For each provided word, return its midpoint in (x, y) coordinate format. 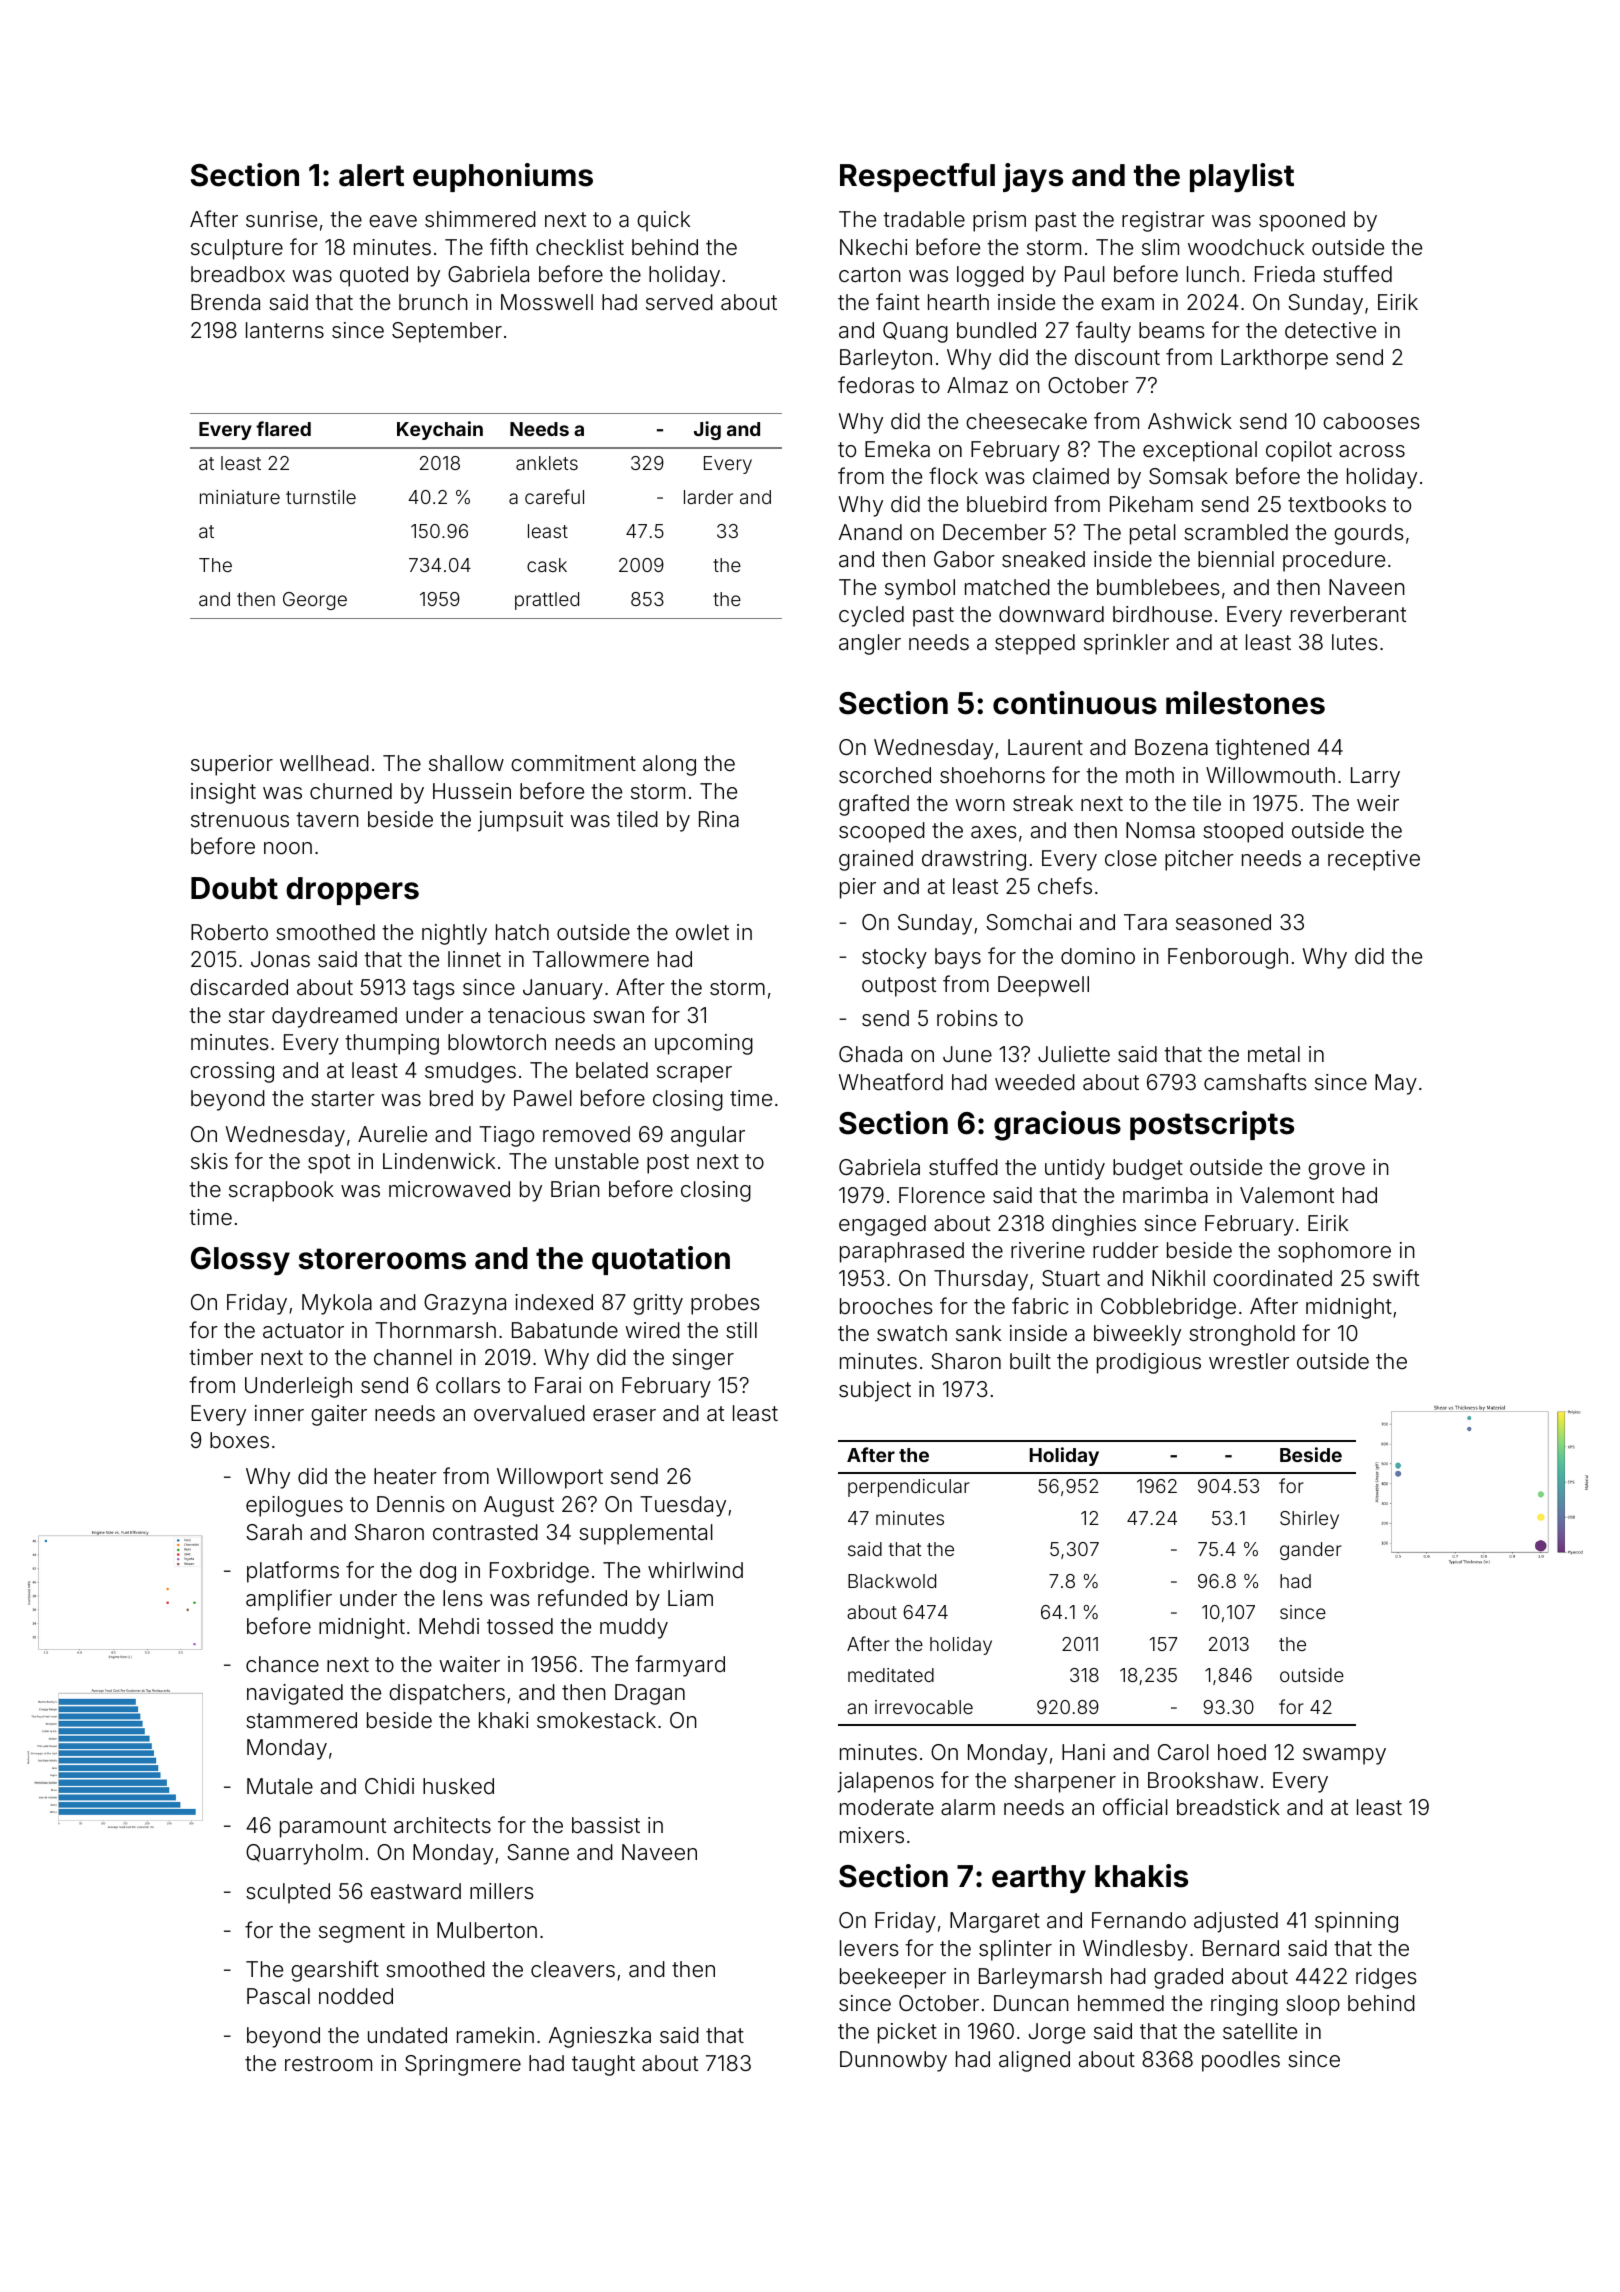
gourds (1369, 534)
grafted (874, 805)
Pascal (278, 1996)
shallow (466, 763)
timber (221, 1357)
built (1030, 1361)
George (315, 601)
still (741, 1330)
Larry (1375, 777)
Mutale (280, 1786)
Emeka (897, 449)
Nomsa (1160, 830)
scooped (882, 832)
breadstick (1228, 1807)
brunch (433, 302)
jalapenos (886, 1782)
